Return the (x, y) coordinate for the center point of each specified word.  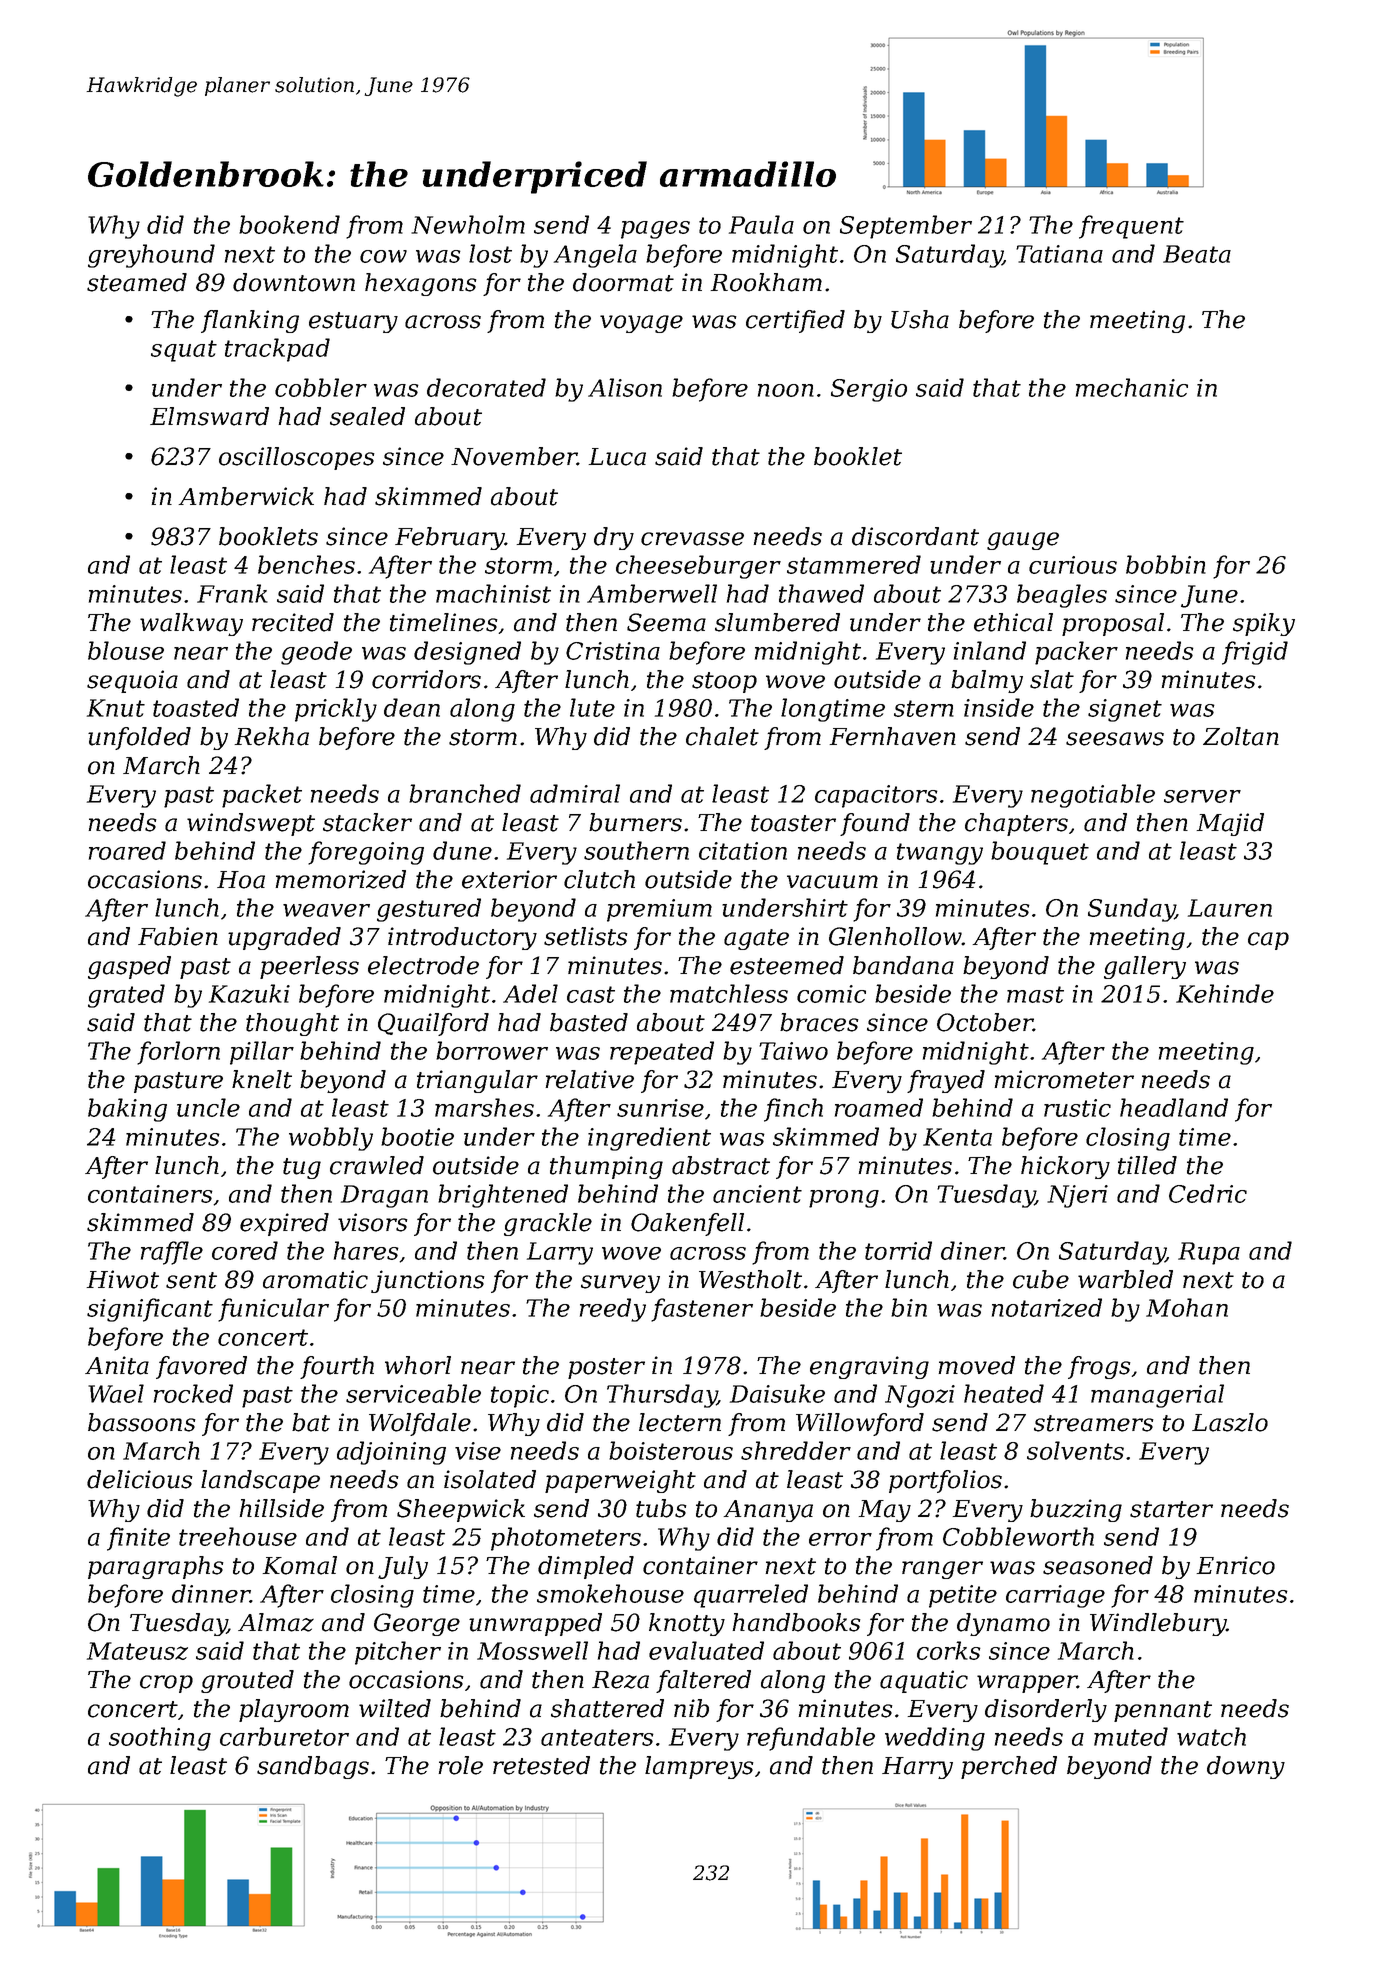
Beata (1197, 254)
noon (786, 390)
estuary (353, 322)
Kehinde (1225, 993)
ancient (757, 1194)
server (1202, 796)
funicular (273, 1310)
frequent (1131, 227)
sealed (367, 416)
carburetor (284, 1736)
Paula (761, 224)
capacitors (876, 796)
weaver (326, 910)
